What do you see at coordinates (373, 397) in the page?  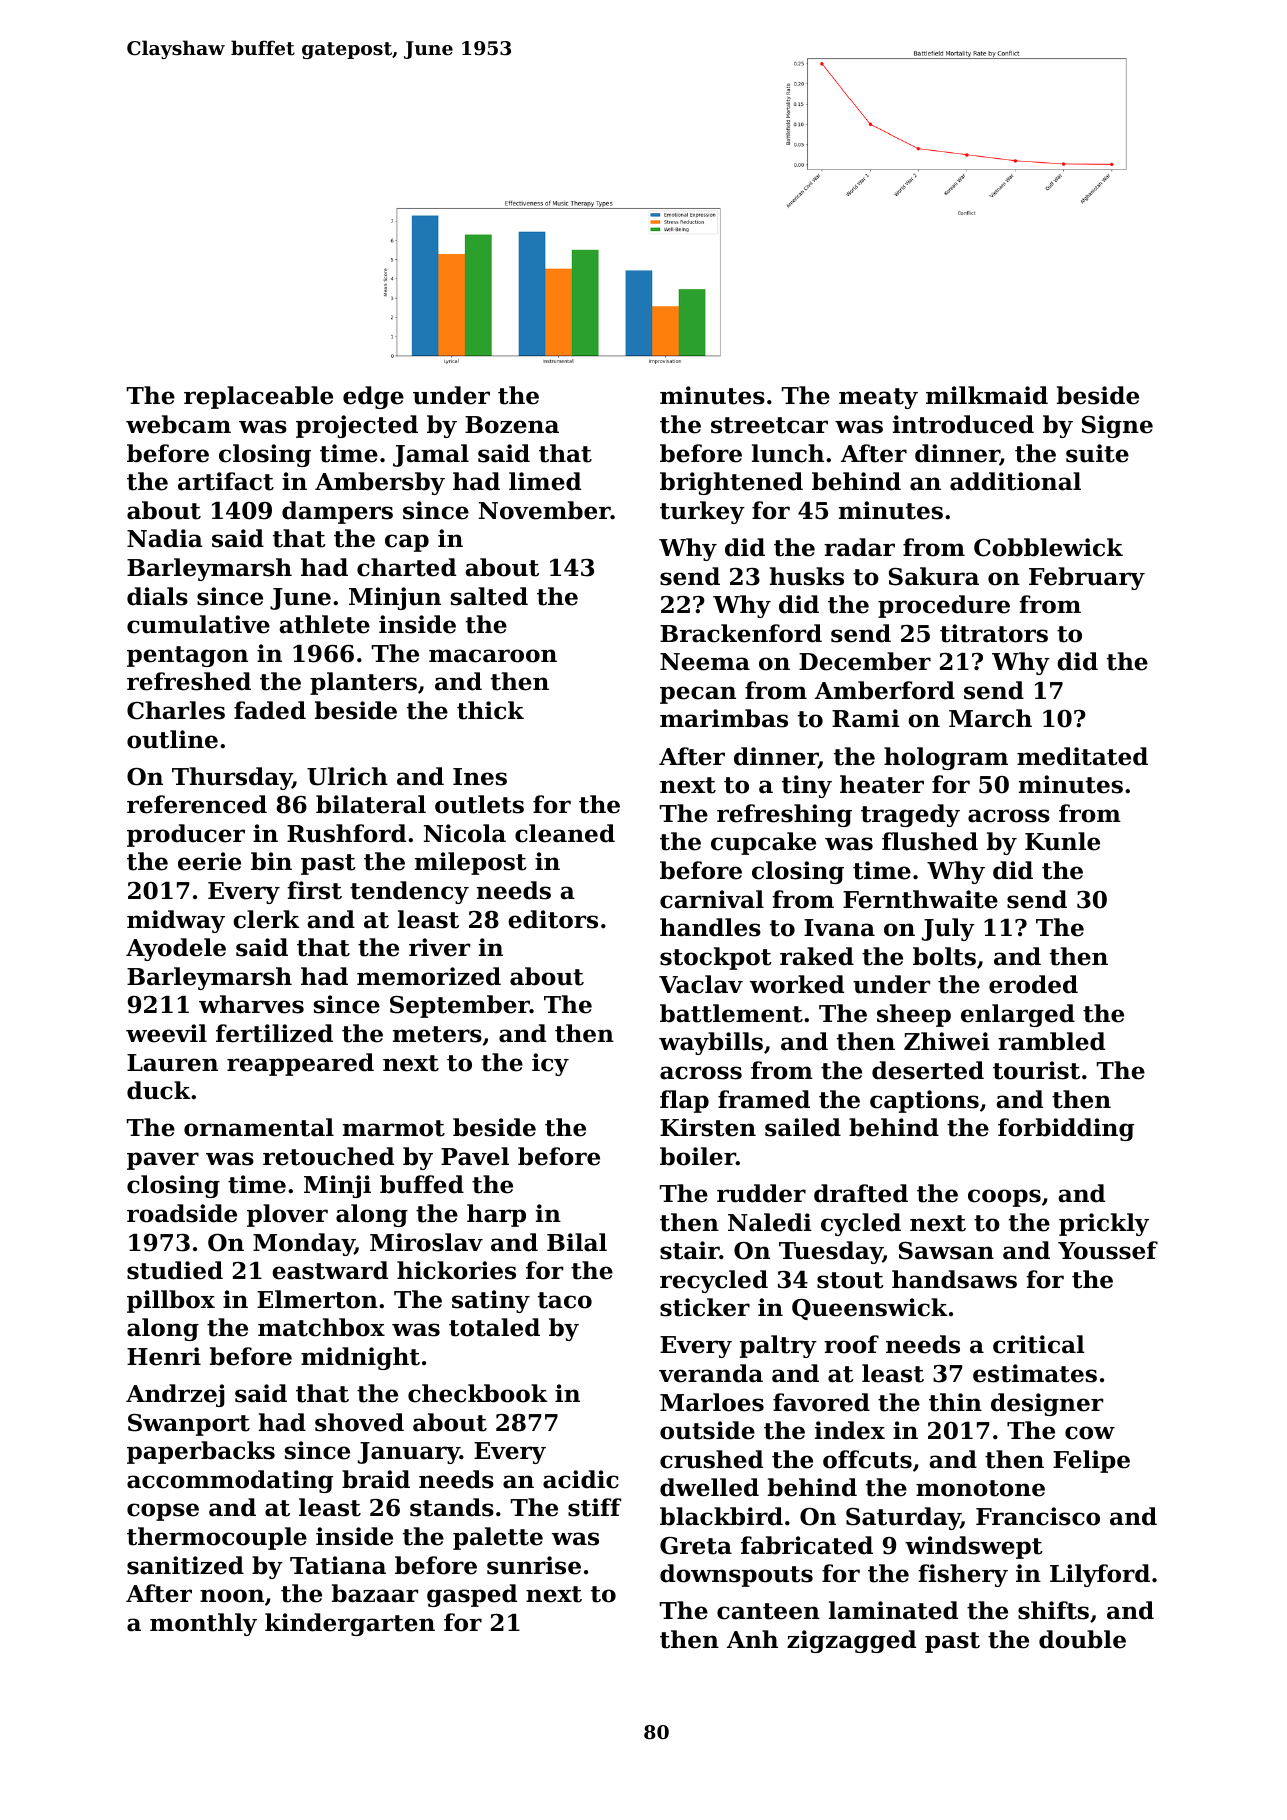 I see `edge` at bounding box center [373, 397].
